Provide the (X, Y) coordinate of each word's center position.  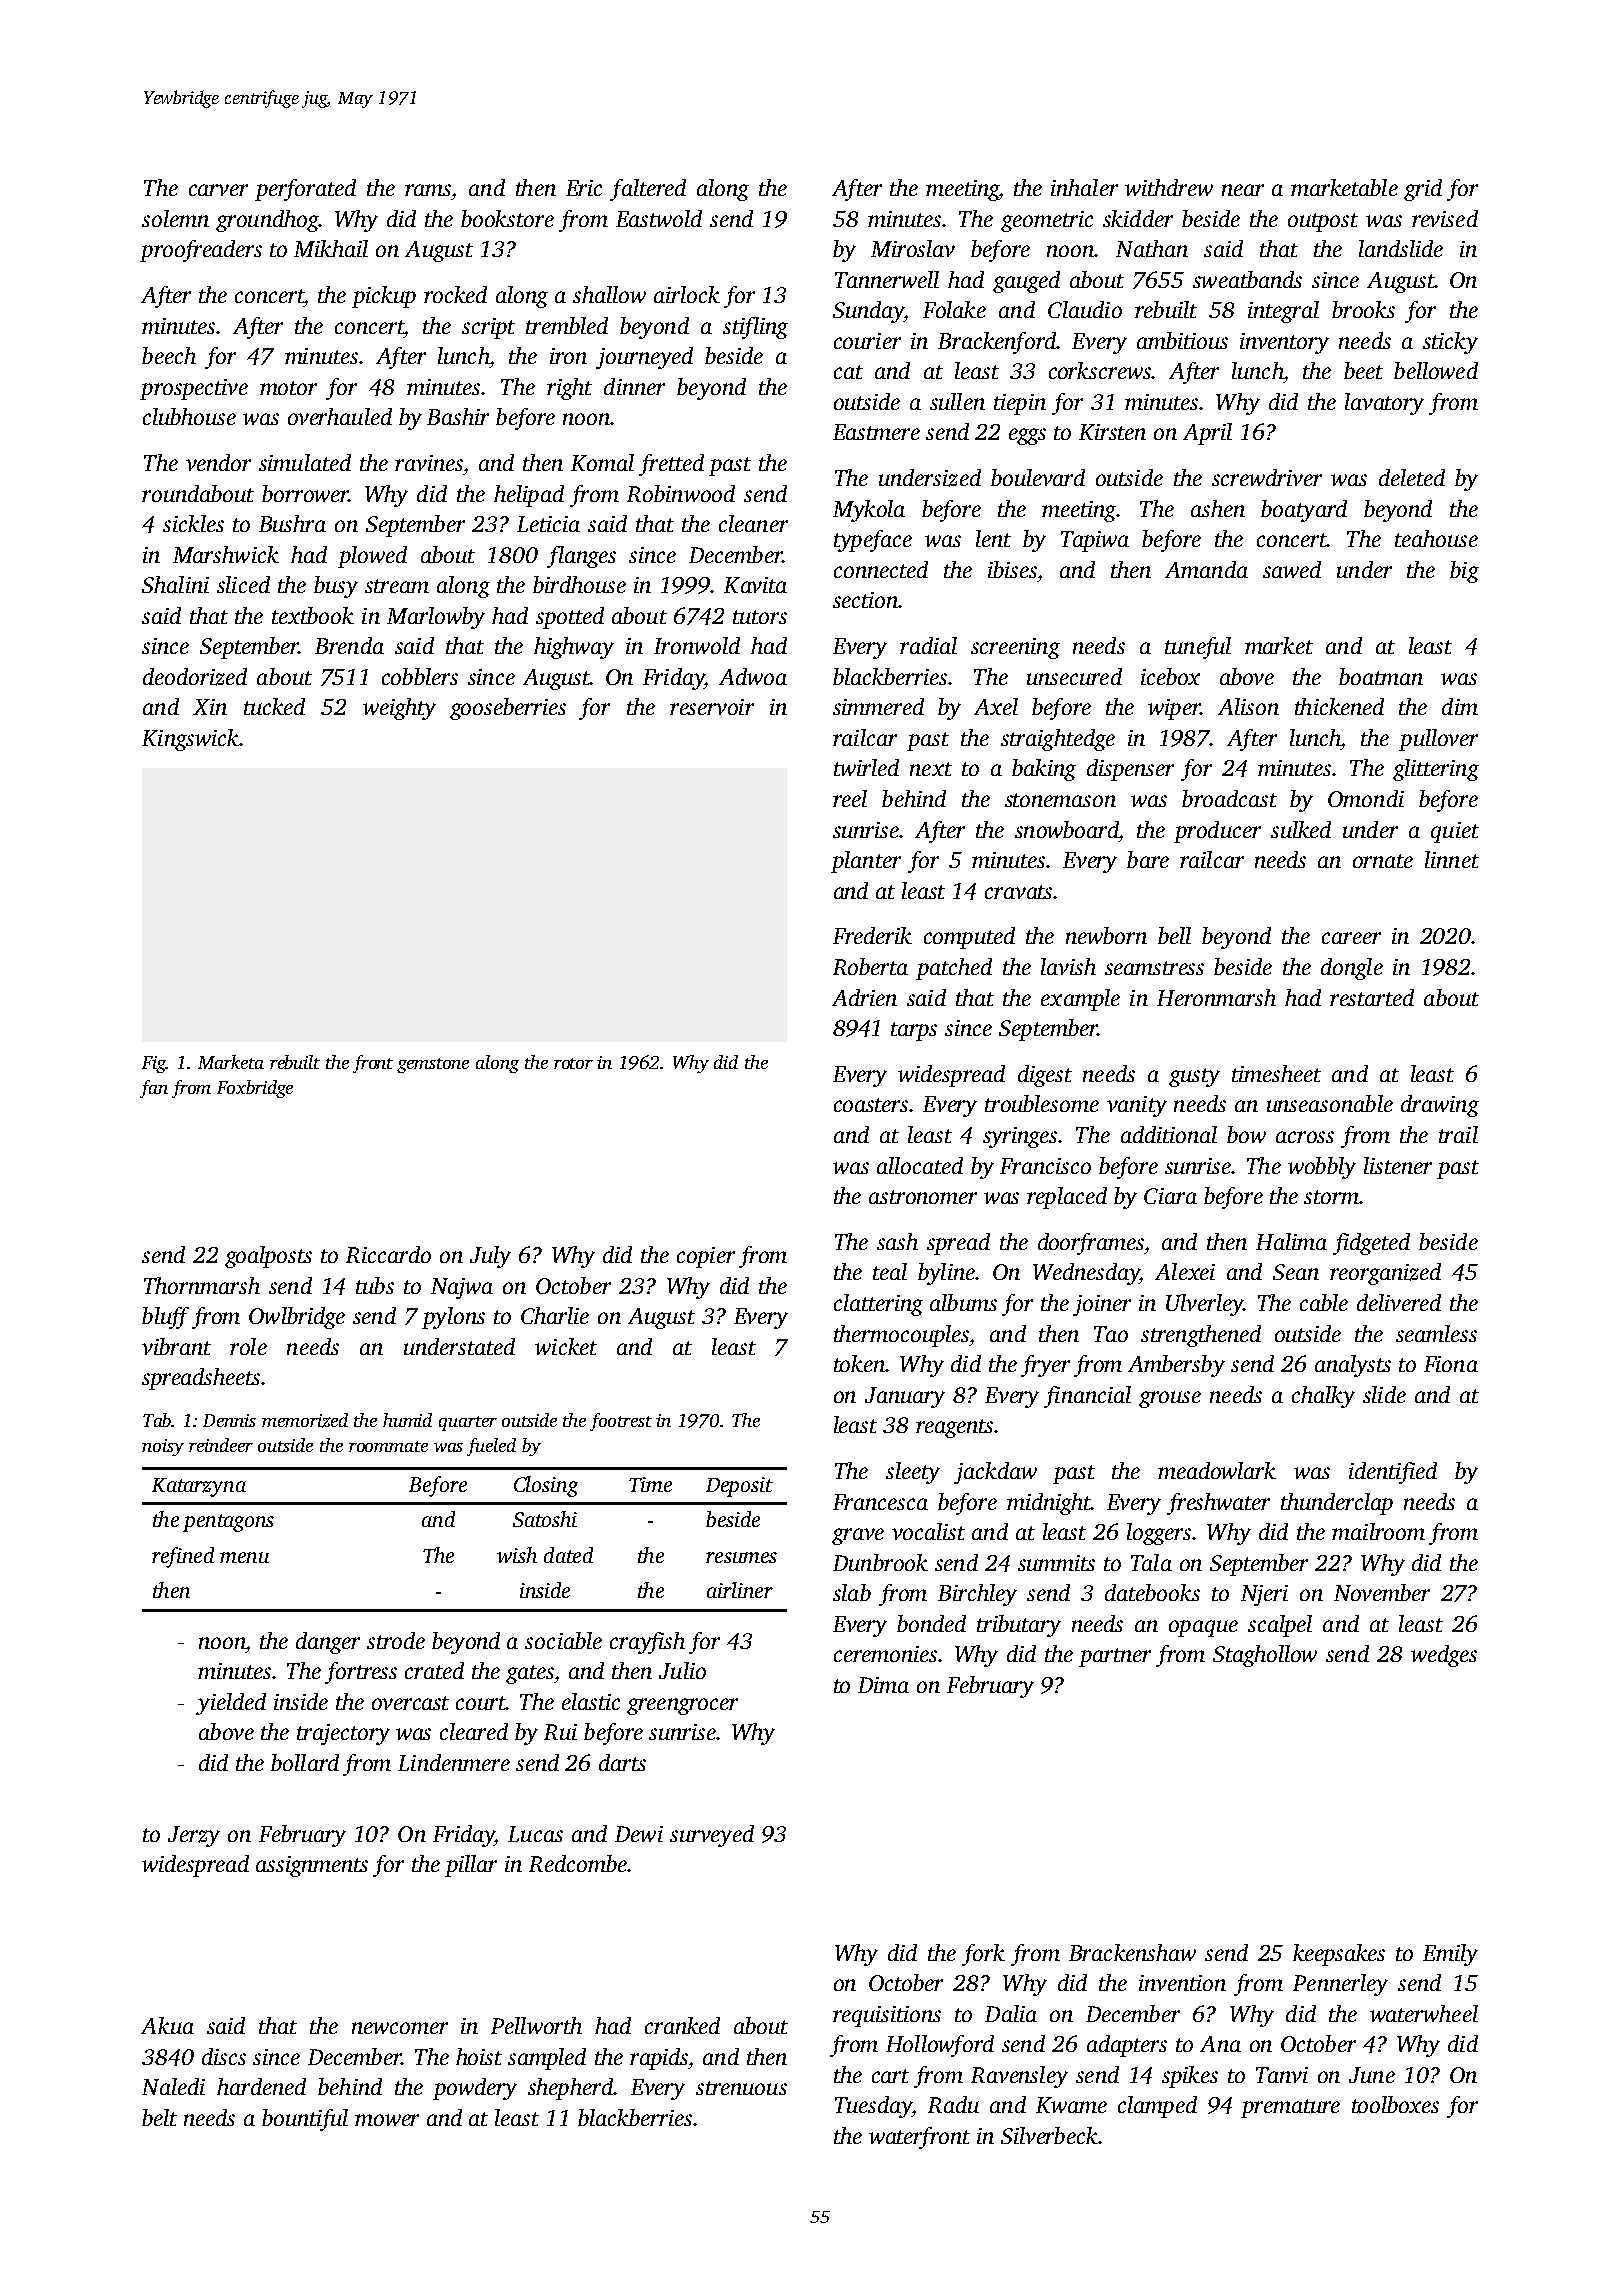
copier (706, 1257)
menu (244, 1557)
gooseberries (508, 709)
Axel (996, 706)
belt (159, 2117)
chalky (1323, 1397)
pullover (1438, 740)
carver (218, 190)
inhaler (1084, 187)
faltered (648, 190)
